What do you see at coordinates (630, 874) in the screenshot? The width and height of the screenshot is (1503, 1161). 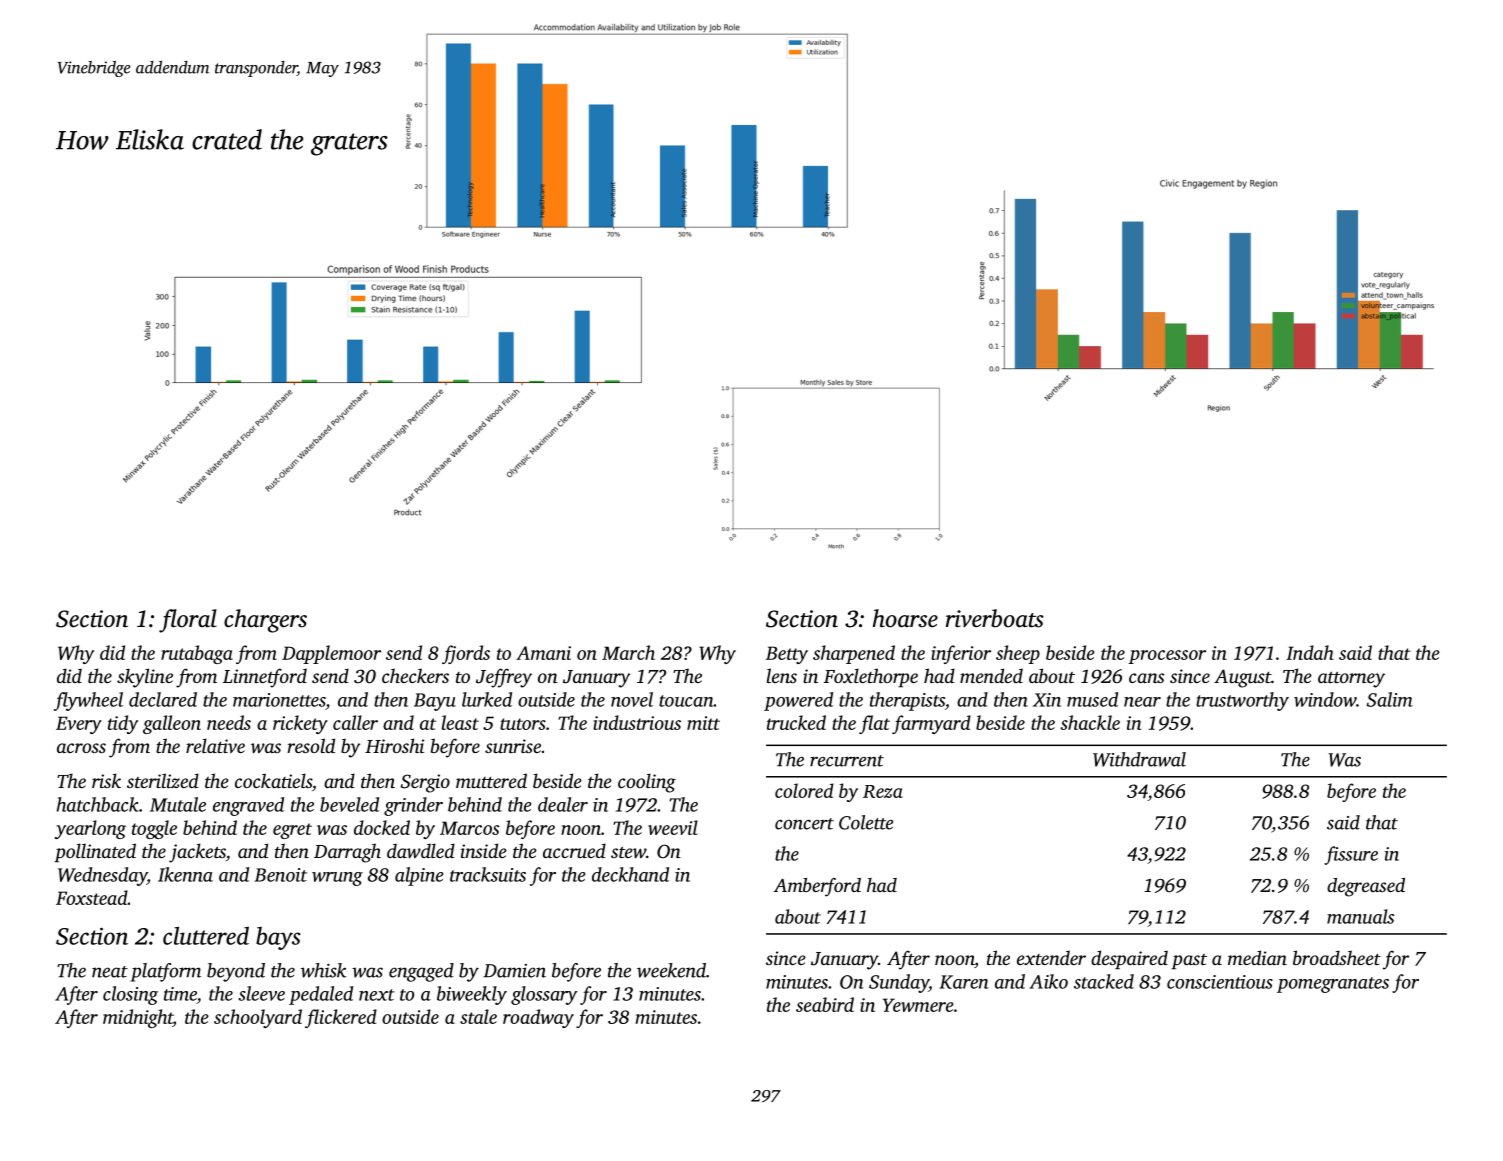 I see `deckhand` at bounding box center [630, 874].
